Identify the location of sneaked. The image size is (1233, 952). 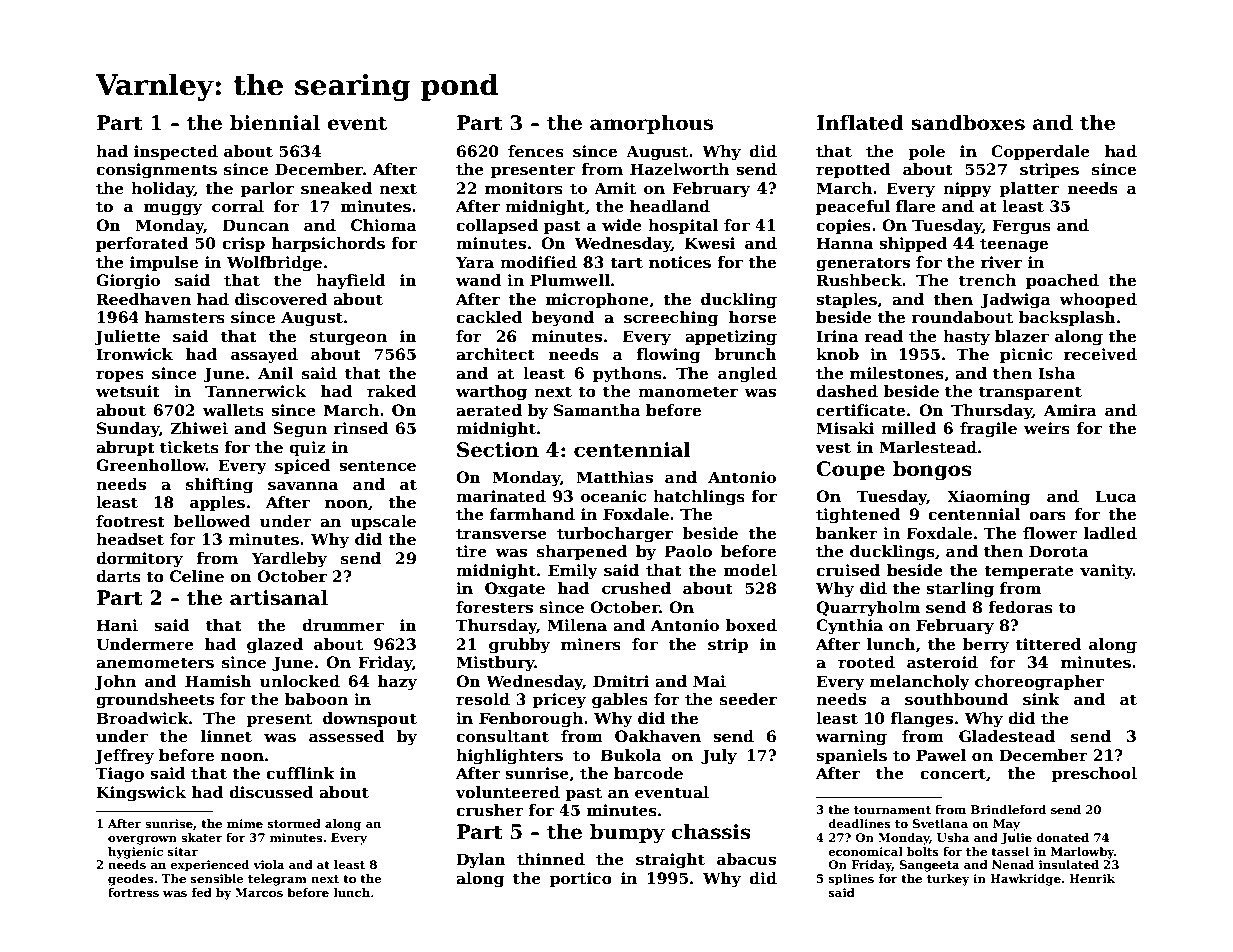
(336, 188).
